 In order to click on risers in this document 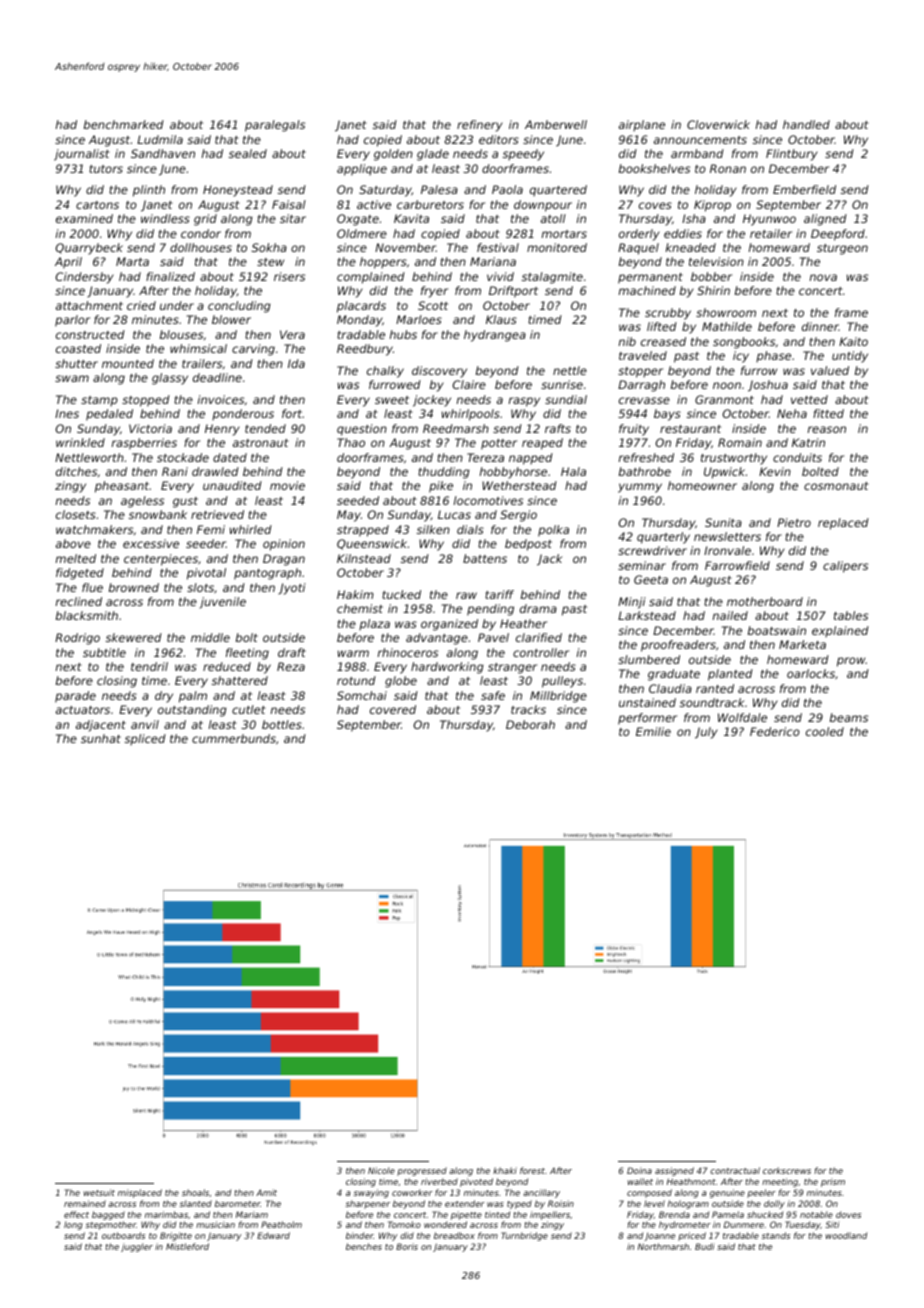, I will do `click(289, 276)`.
